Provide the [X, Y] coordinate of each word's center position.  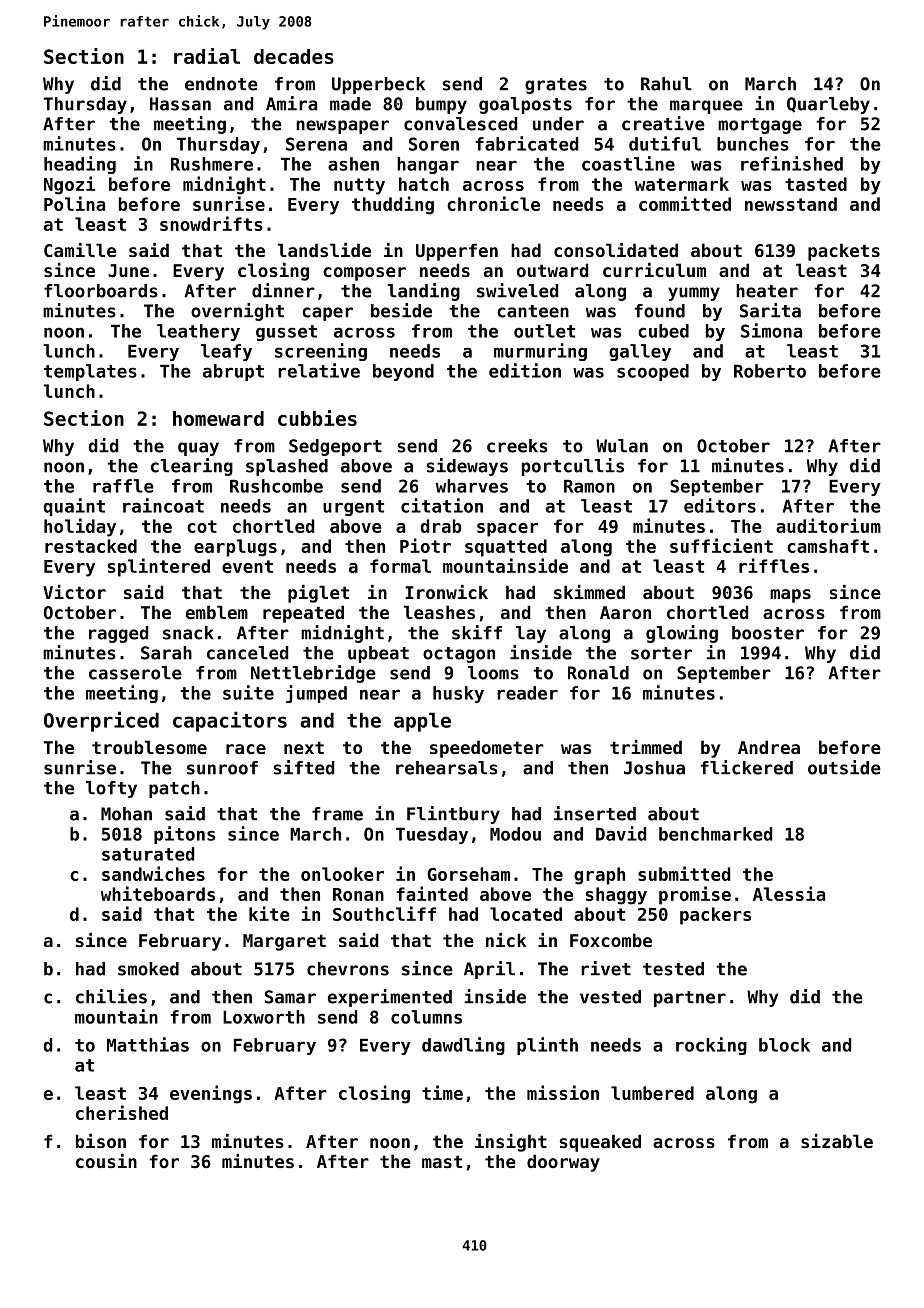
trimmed [646, 747]
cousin [106, 1161]
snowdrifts [211, 223]
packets [844, 252]
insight [511, 1143]
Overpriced [101, 721]
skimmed [589, 592]
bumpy [441, 105]
